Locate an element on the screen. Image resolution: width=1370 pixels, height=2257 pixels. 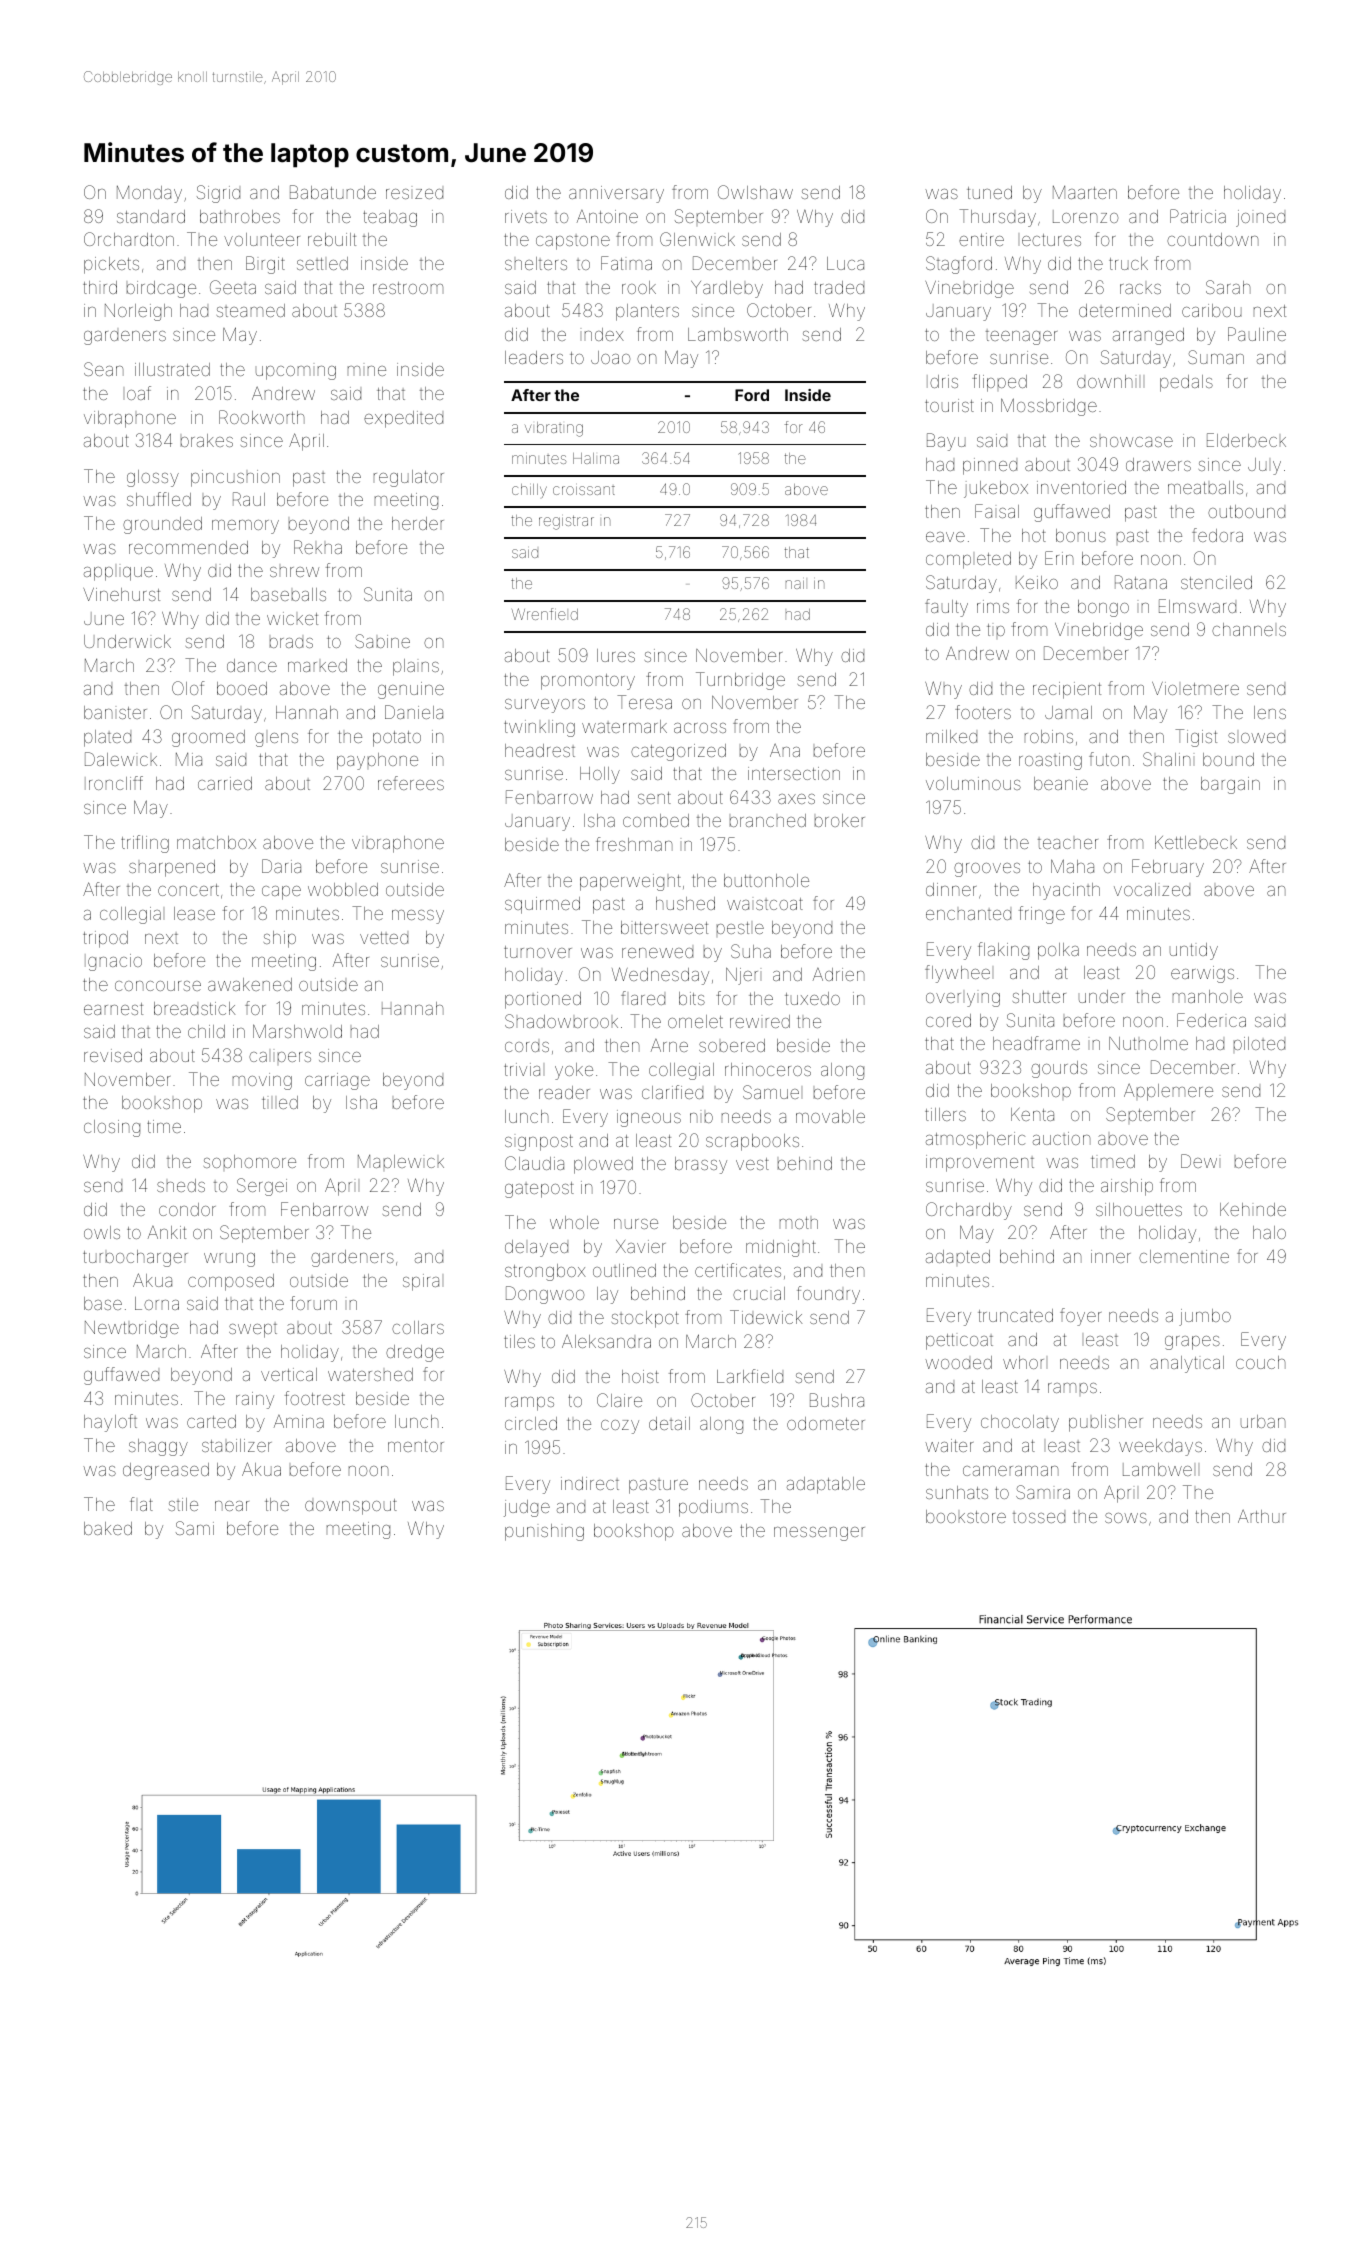
sows is located at coordinates (1126, 1518).
